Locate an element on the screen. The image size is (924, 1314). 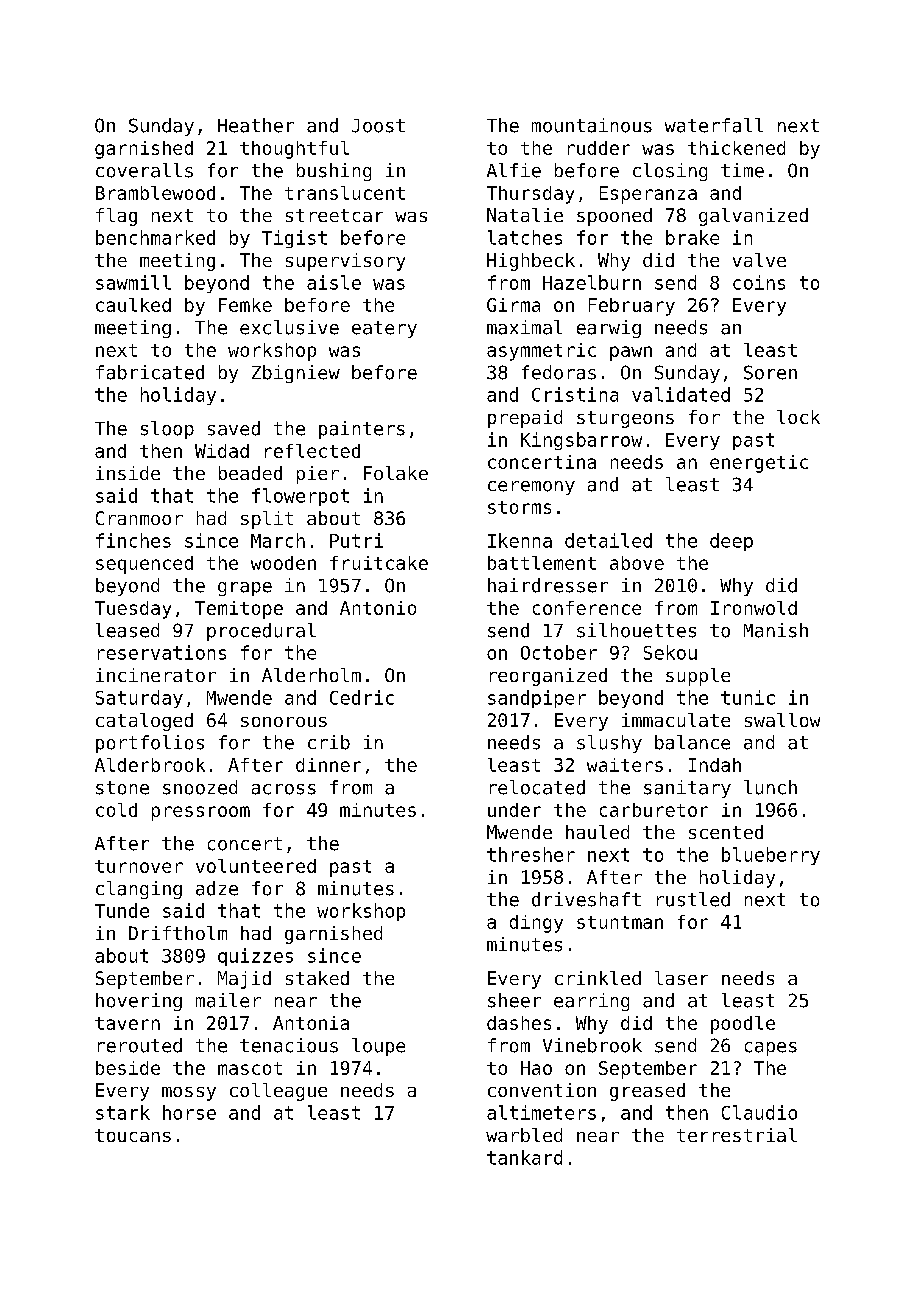
dingy is located at coordinates (536, 924).
